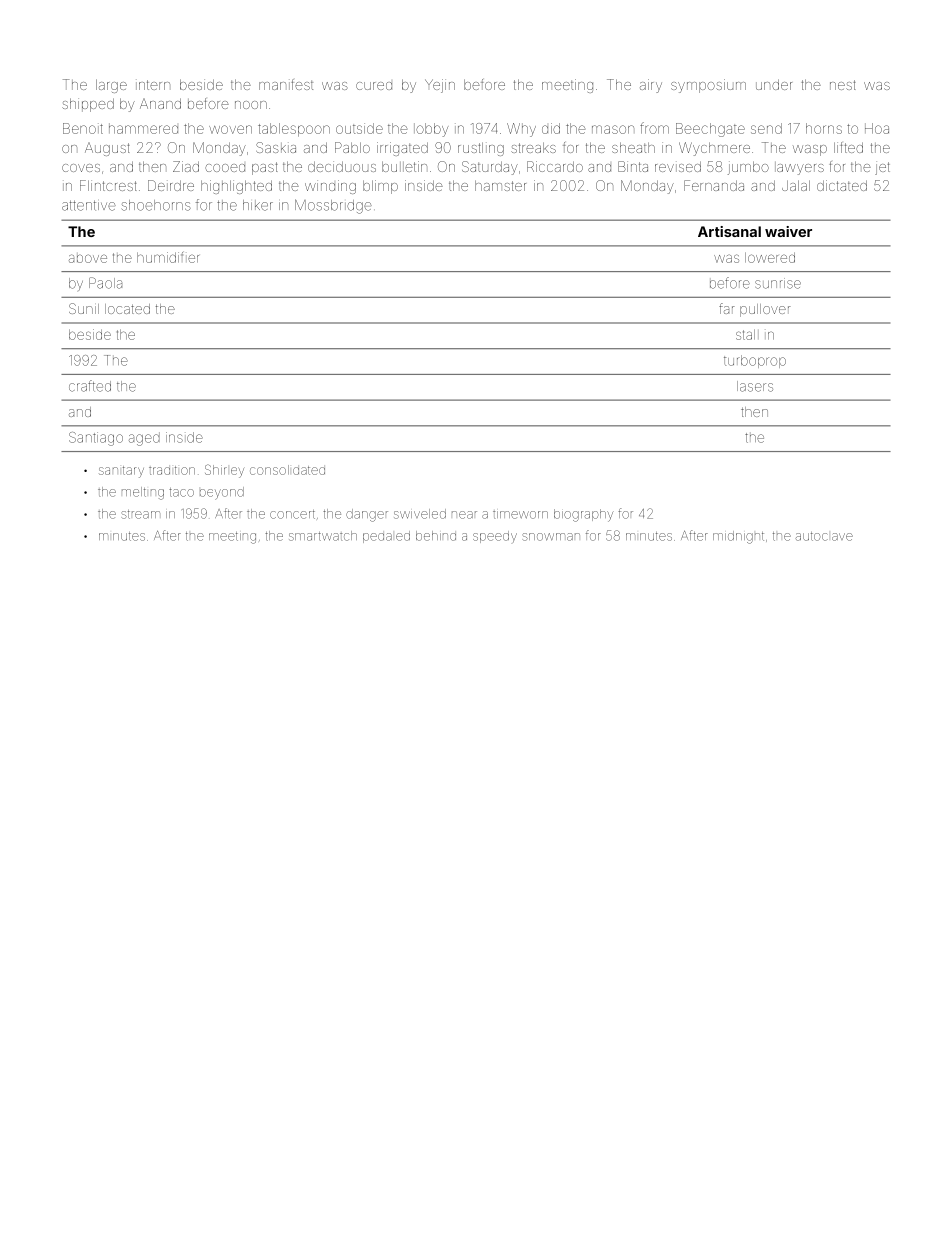 The width and height of the document is (952, 1233). I want to click on intern, so click(153, 85).
